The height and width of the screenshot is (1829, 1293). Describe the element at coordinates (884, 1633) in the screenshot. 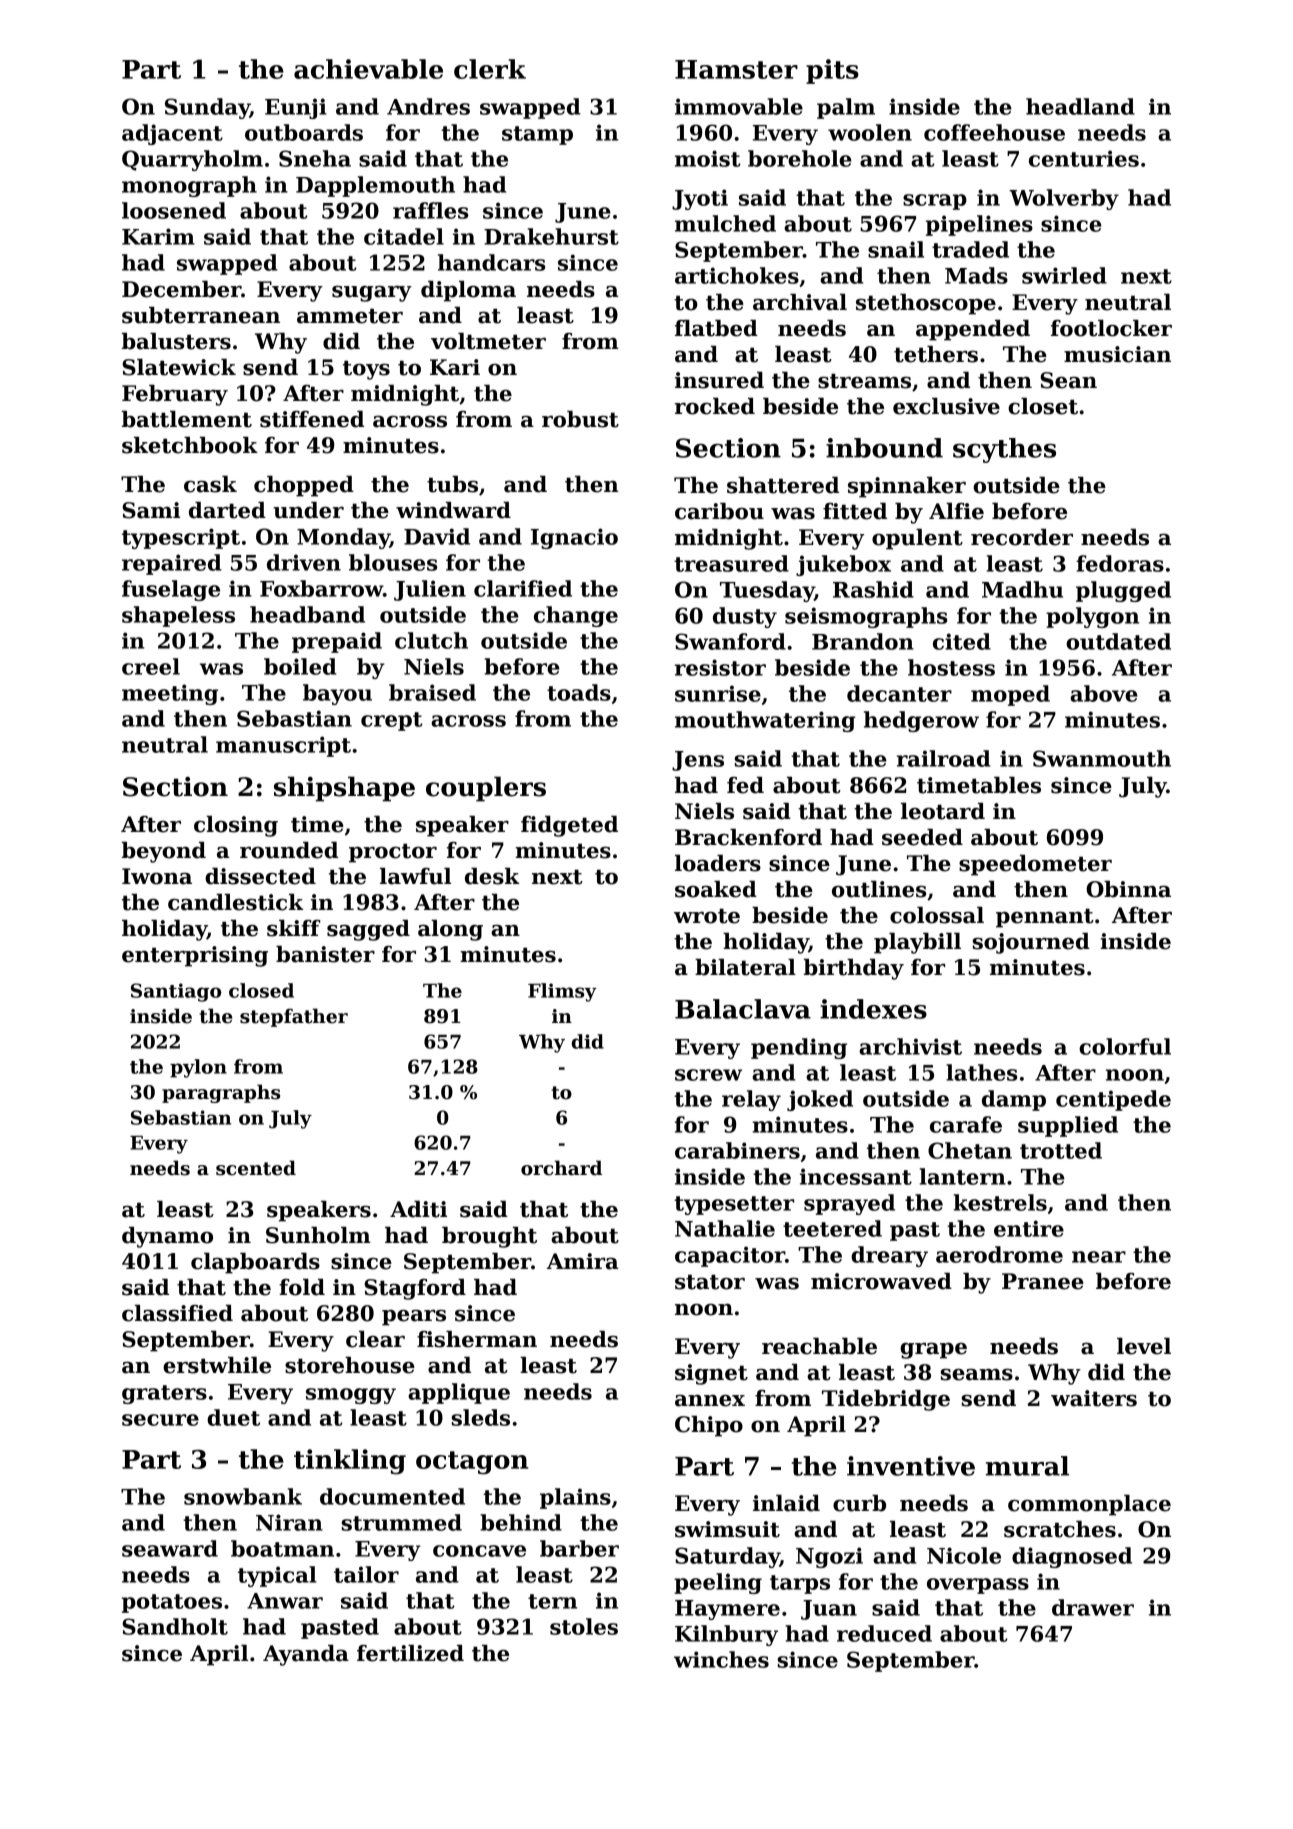

I see `reduced` at that location.
